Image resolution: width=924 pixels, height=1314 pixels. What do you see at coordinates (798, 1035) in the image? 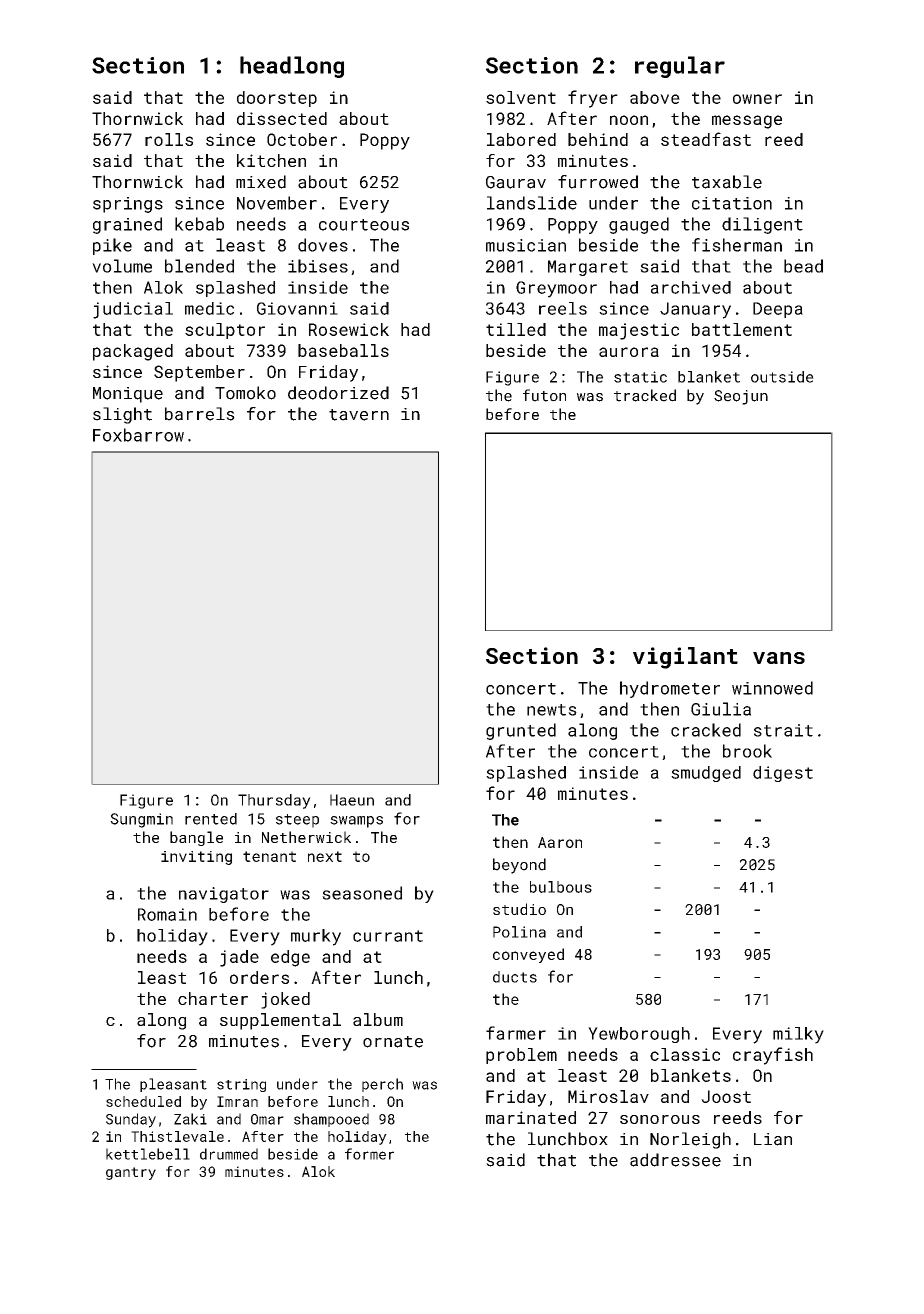
I see `milky` at bounding box center [798, 1035].
